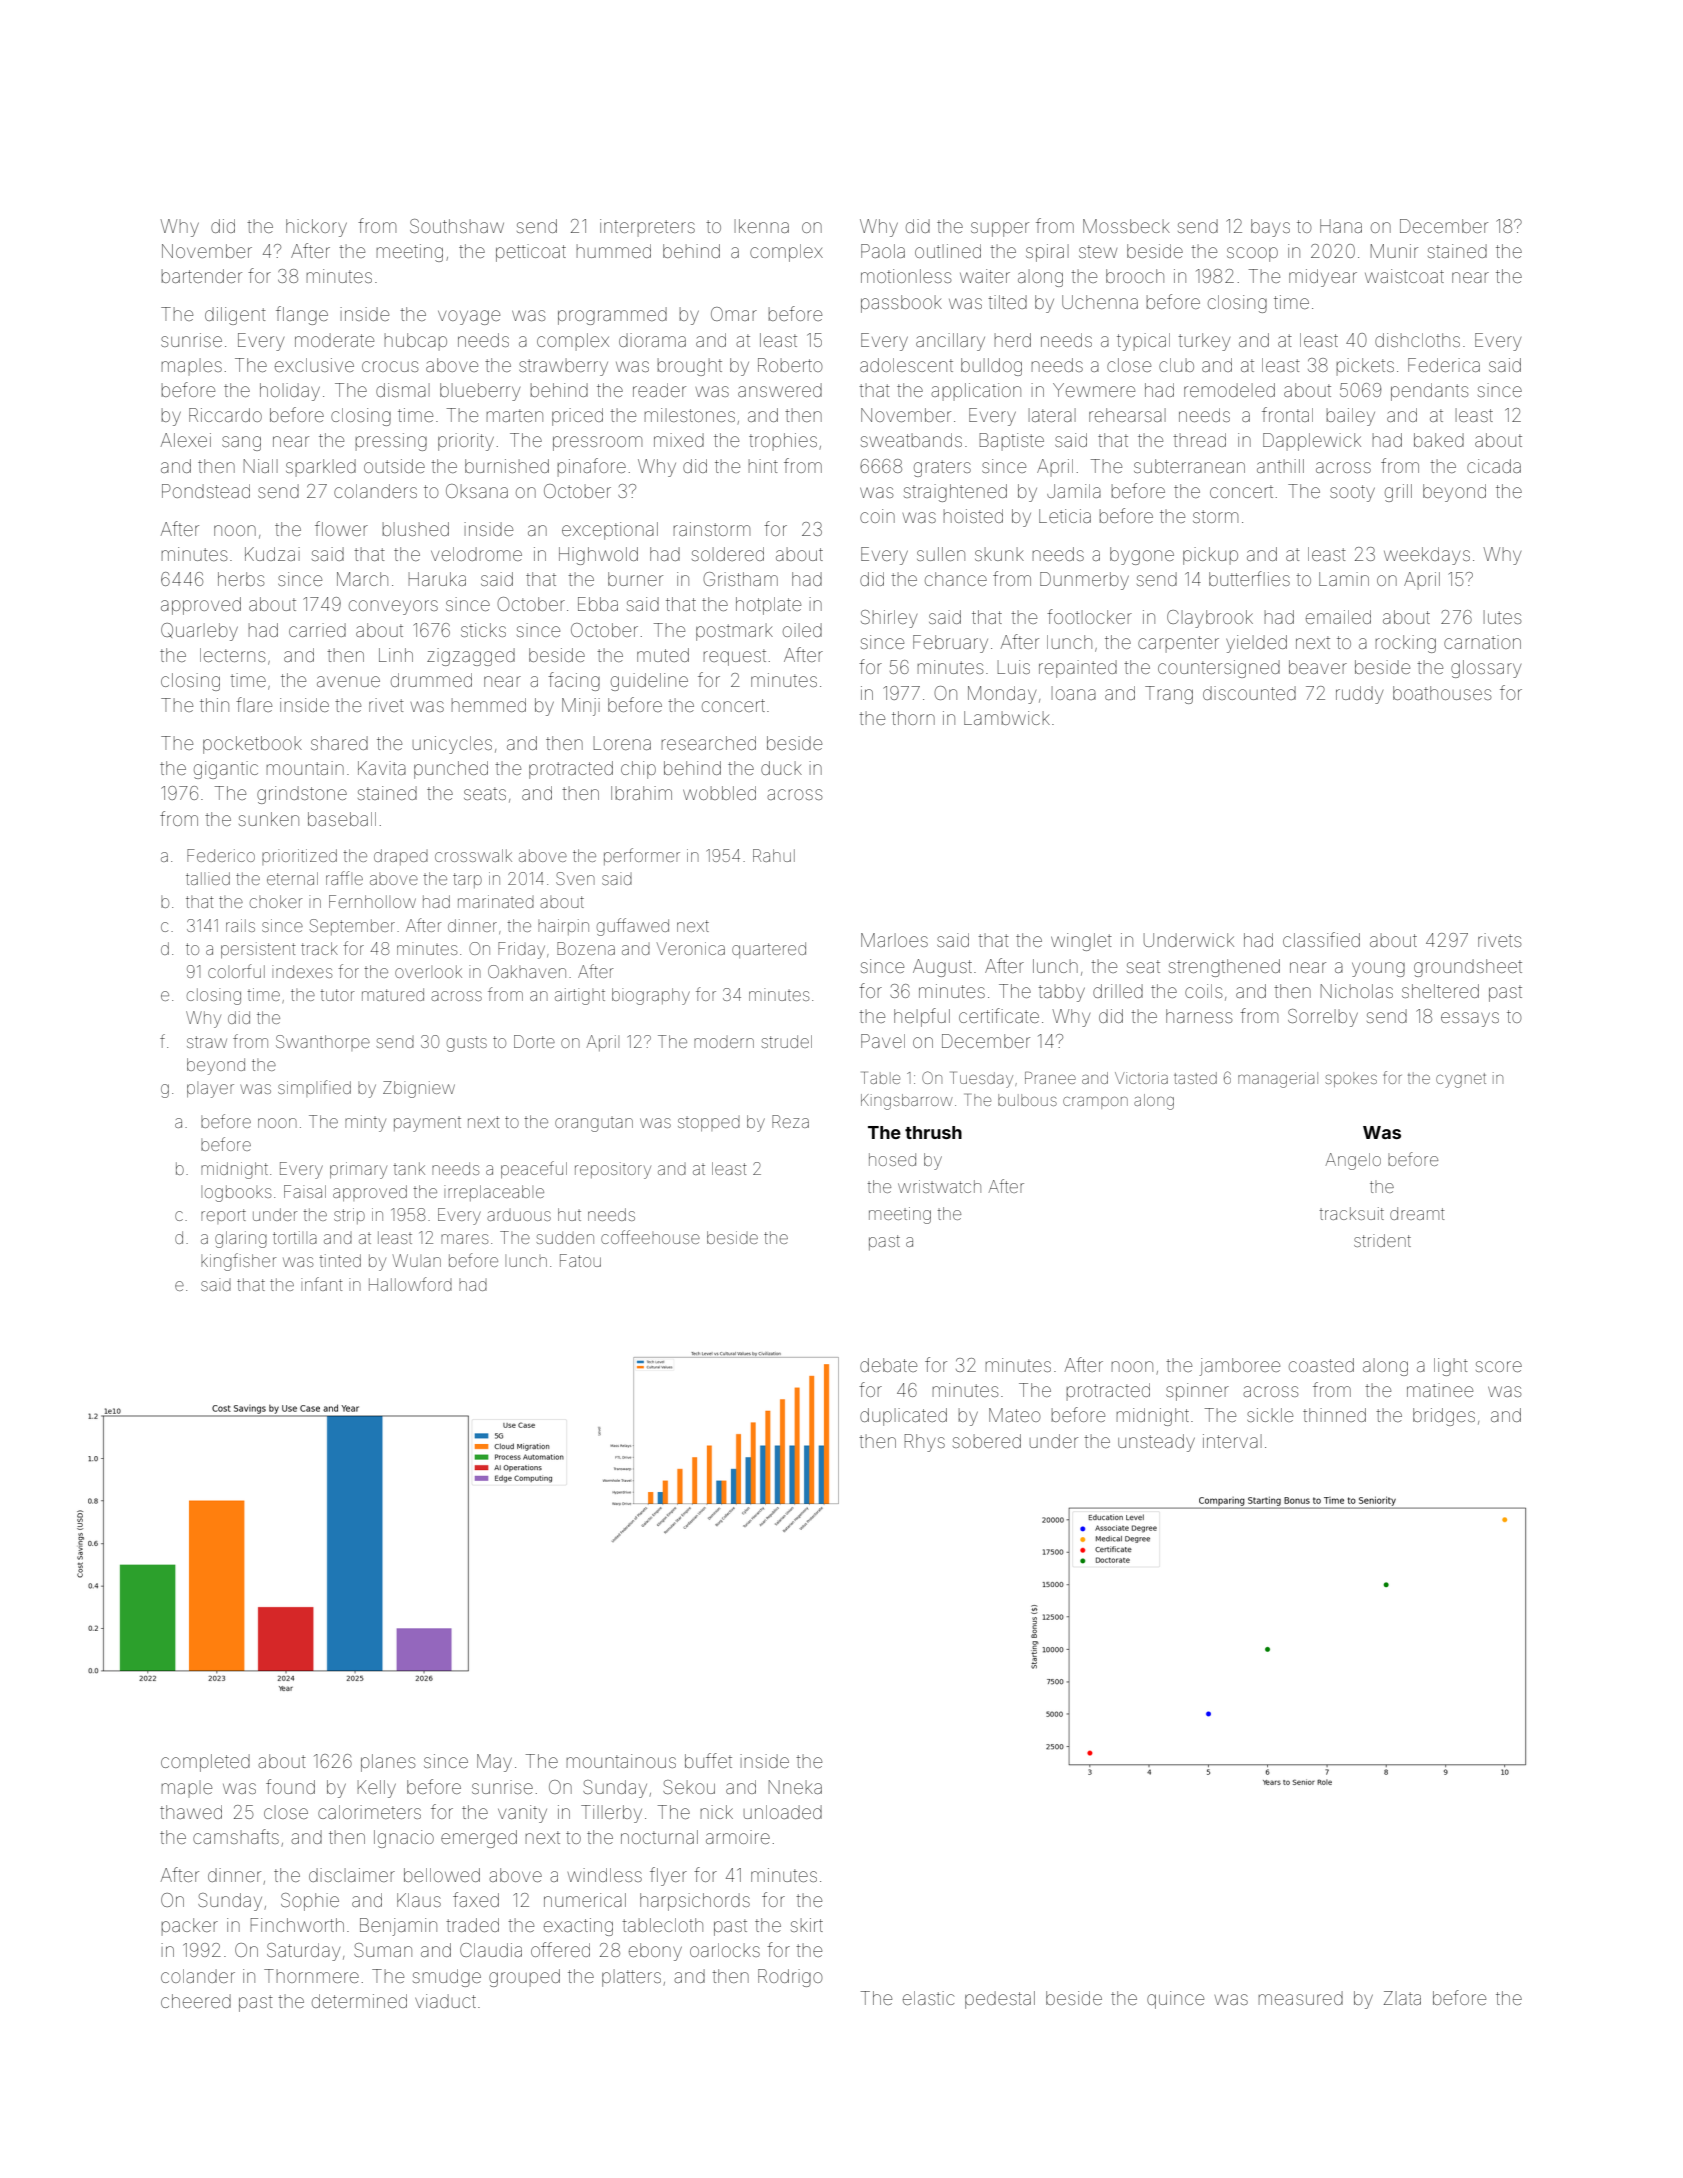 Image resolution: width=1683 pixels, height=2178 pixels. I want to click on Angelo, so click(1353, 1161).
